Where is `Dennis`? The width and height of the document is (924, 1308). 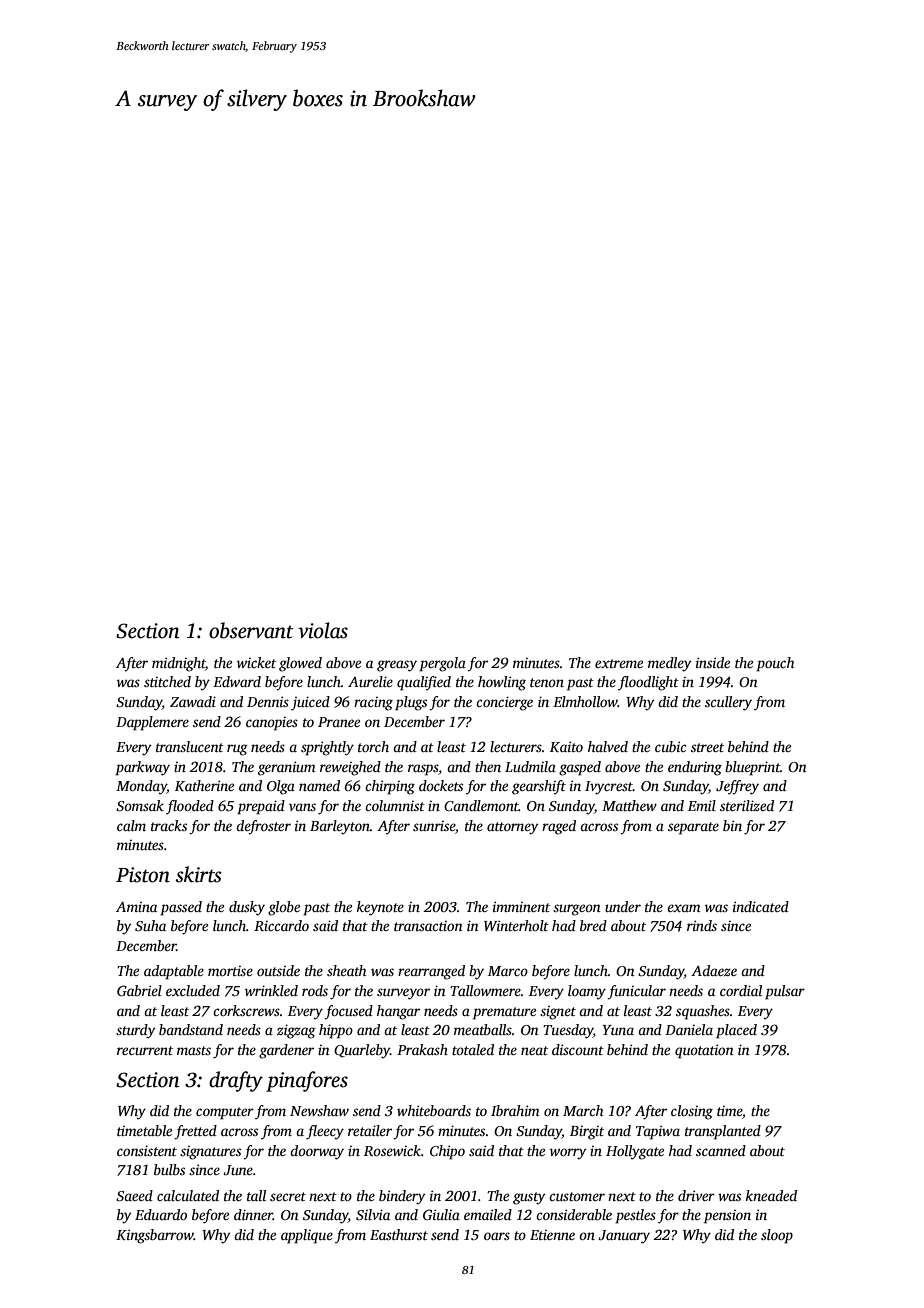 Dennis is located at coordinates (268, 701).
